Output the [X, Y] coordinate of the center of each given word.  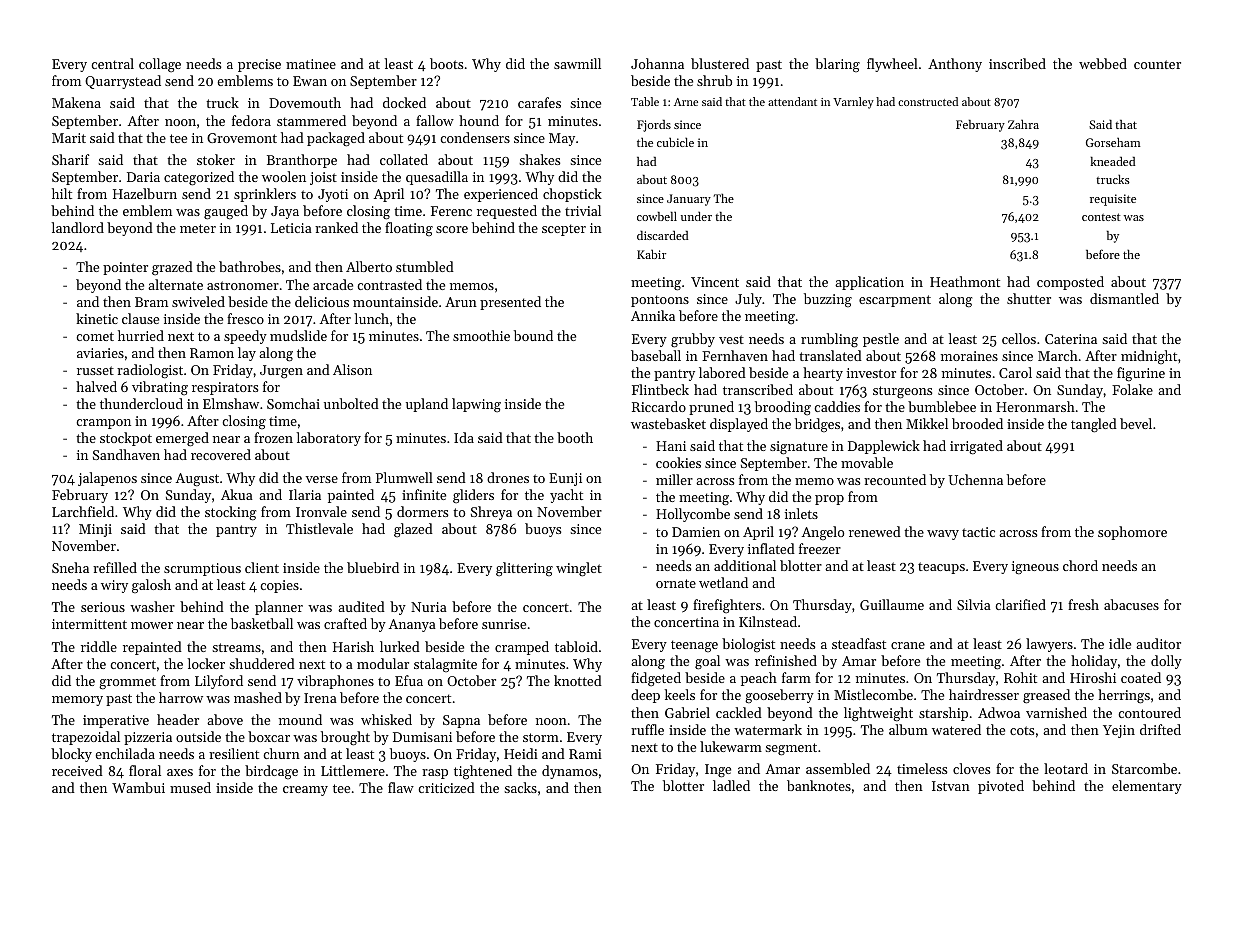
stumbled [425, 266]
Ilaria [305, 494]
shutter [1029, 298]
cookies [678, 462]
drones [508, 477]
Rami [585, 754]
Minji [95, 530]
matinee [311, 64]
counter [1157, 64]
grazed [172, 268]
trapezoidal [86, 738]
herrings [1124, 696]
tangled [1094, 425]
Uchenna [975, 479]
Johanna [657, 63]
